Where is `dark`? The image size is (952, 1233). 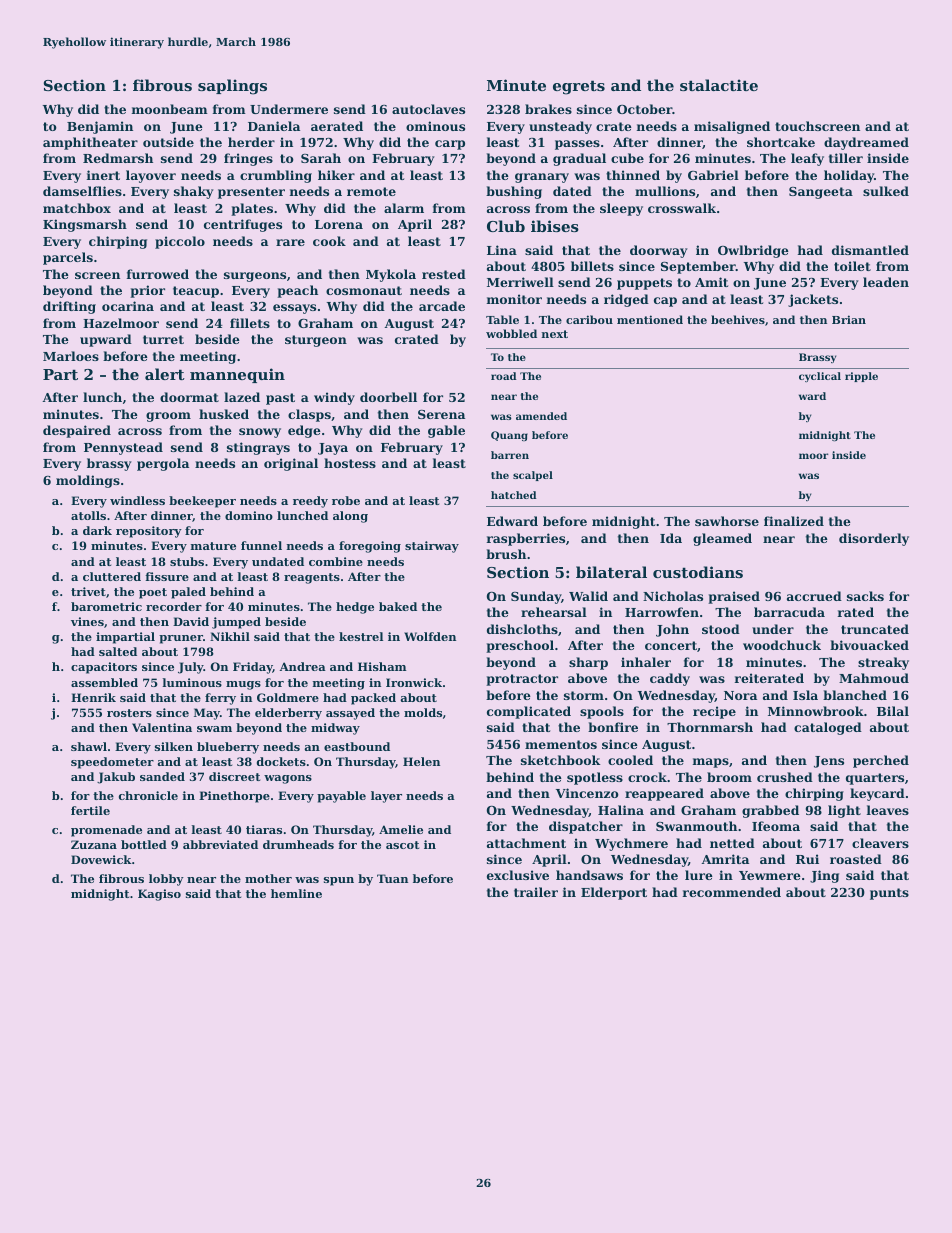 dark is located at coordinates (97, 530).
